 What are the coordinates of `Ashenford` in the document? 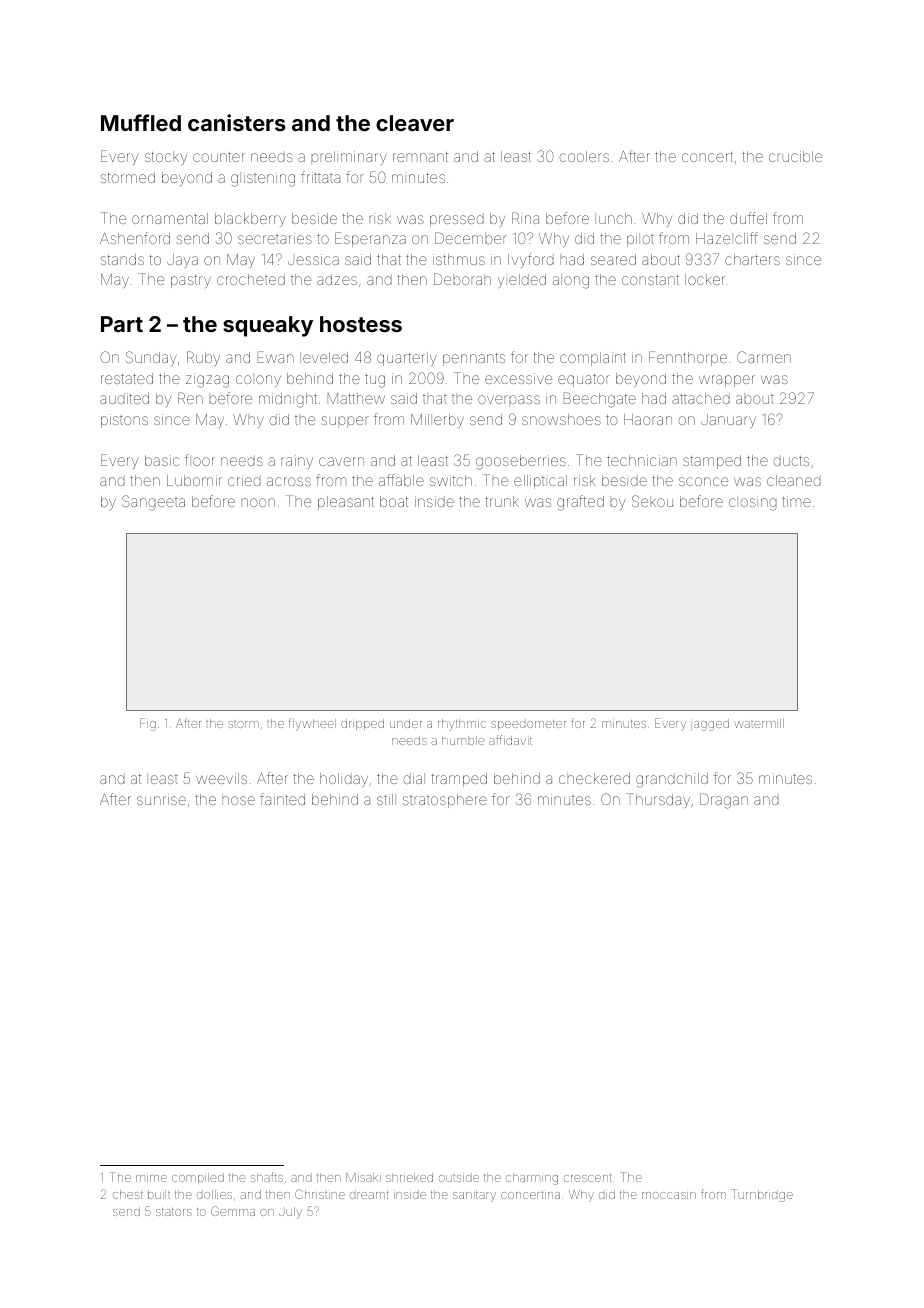 It's located at (135, 238).
